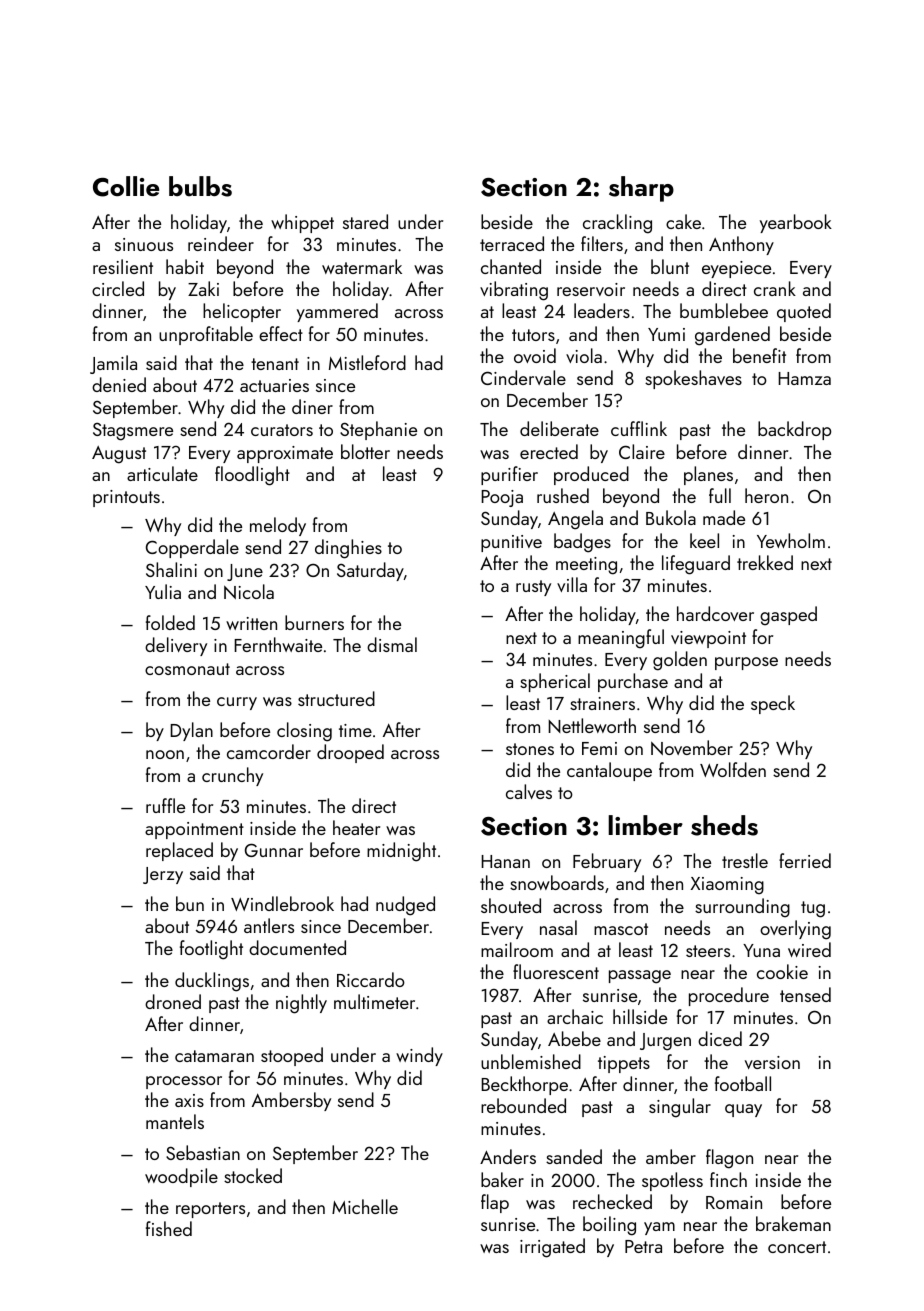 The height and width of the screenshot is (1311, 924). What do you see at coordinates (727, 886) in the screenshot?
I see `Xiaoming` at bounding box center [727, 886].
